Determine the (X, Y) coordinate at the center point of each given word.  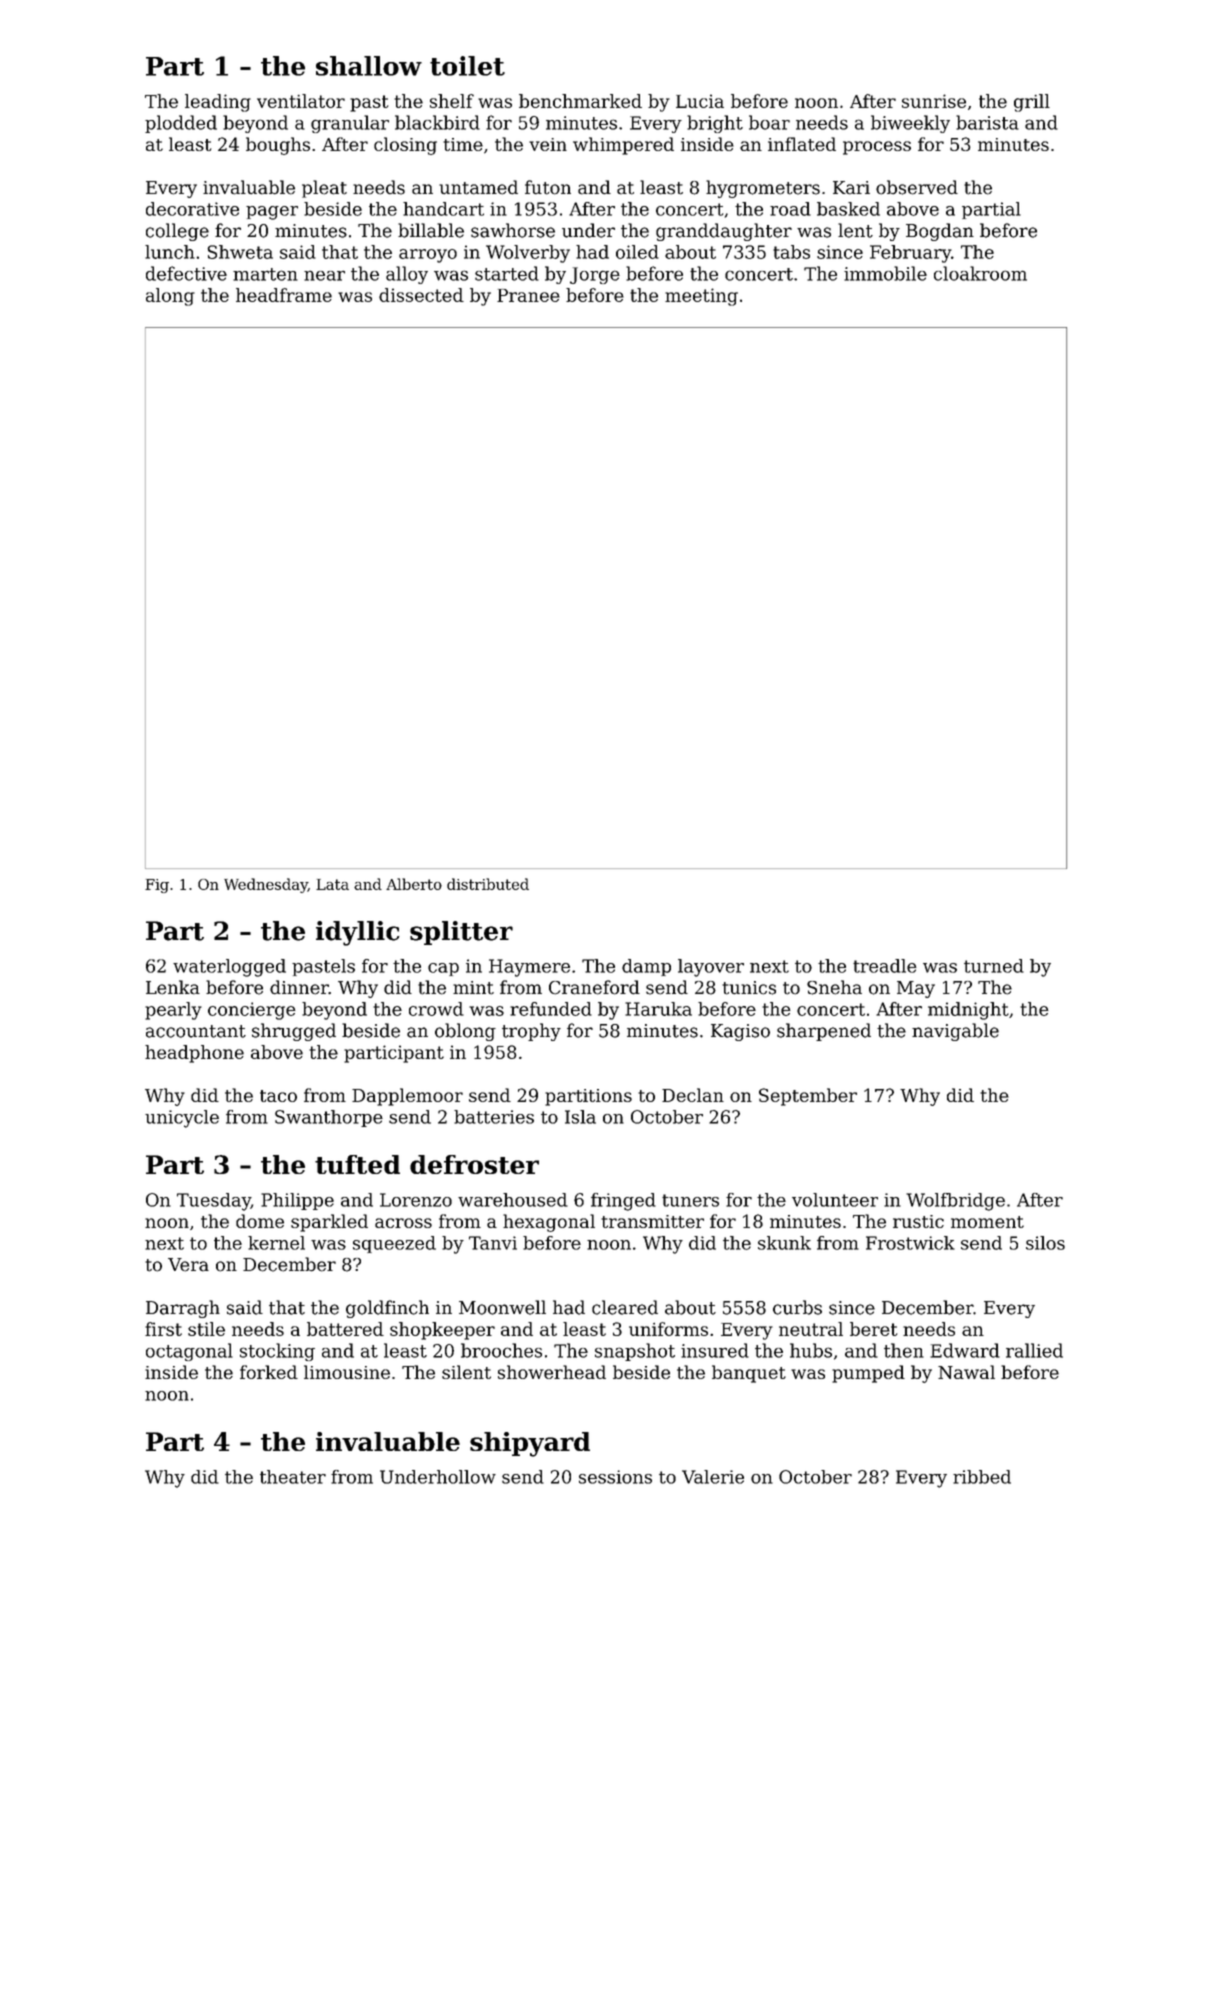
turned (994, 966)
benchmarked (580, 101)
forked (269, 1372)
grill (1032, 103)
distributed (488, 884)
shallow (369, 66)
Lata (332, 884)
